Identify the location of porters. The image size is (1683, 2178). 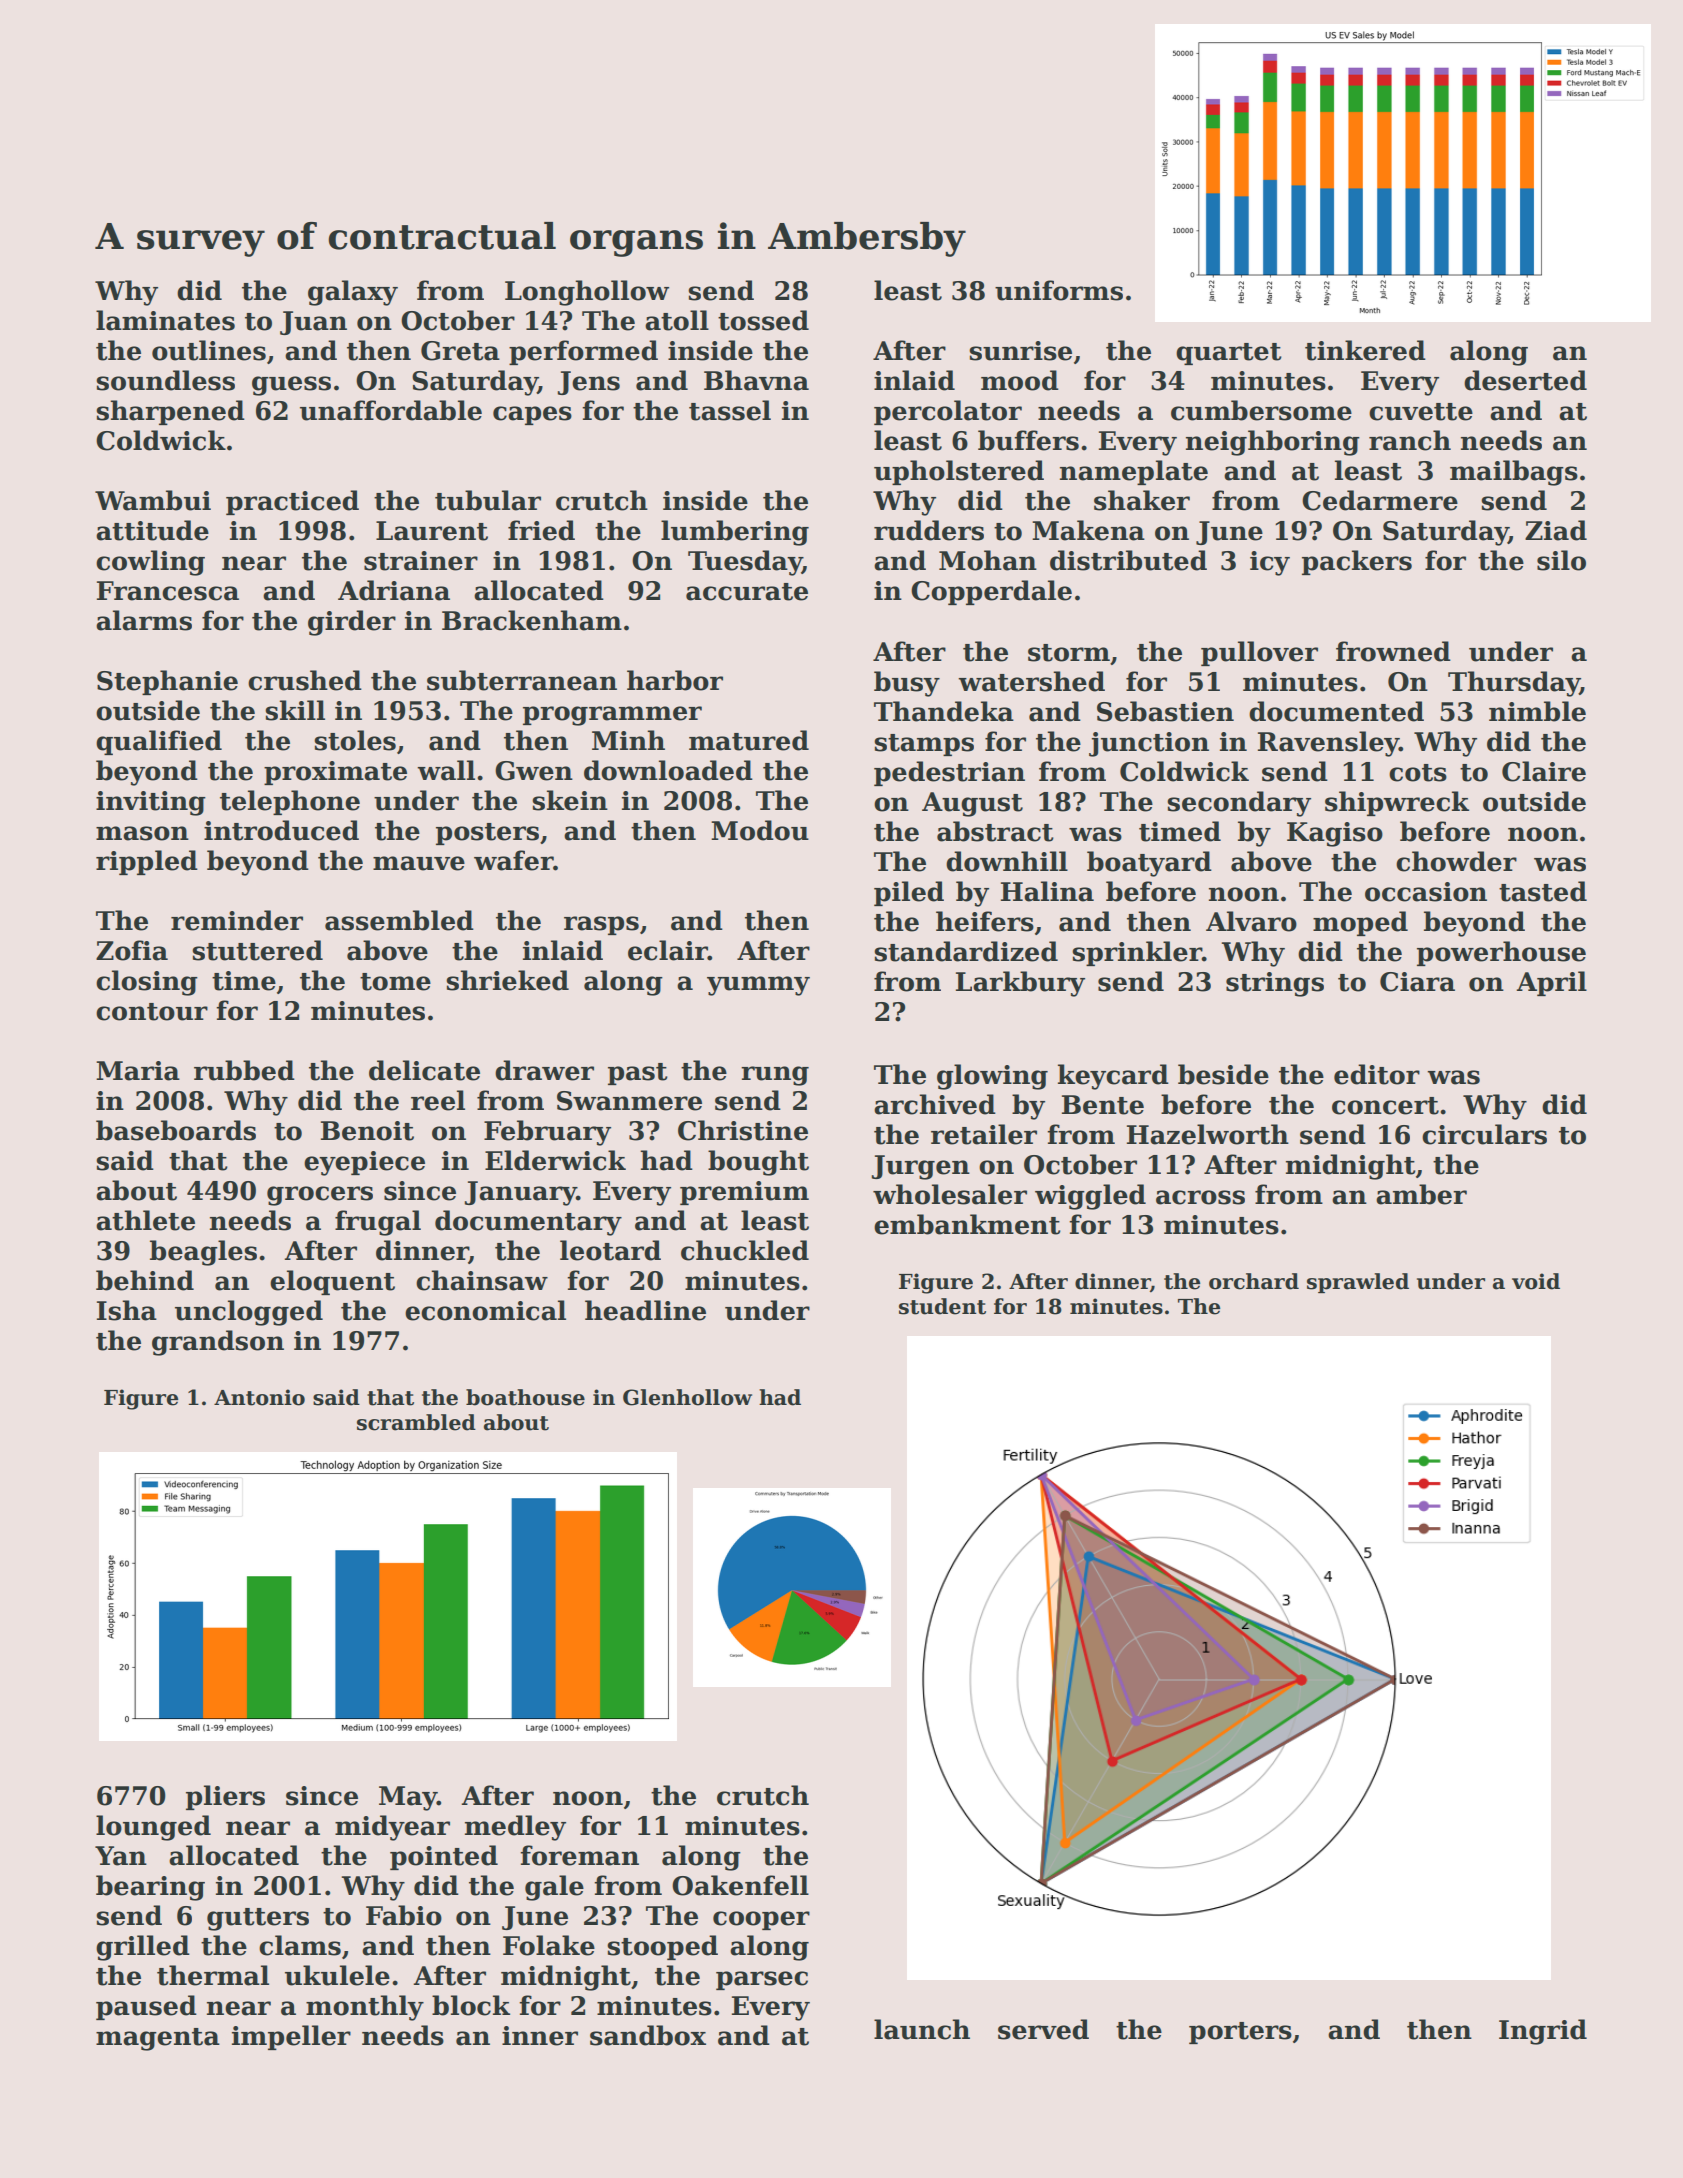
(1240, 2033).
